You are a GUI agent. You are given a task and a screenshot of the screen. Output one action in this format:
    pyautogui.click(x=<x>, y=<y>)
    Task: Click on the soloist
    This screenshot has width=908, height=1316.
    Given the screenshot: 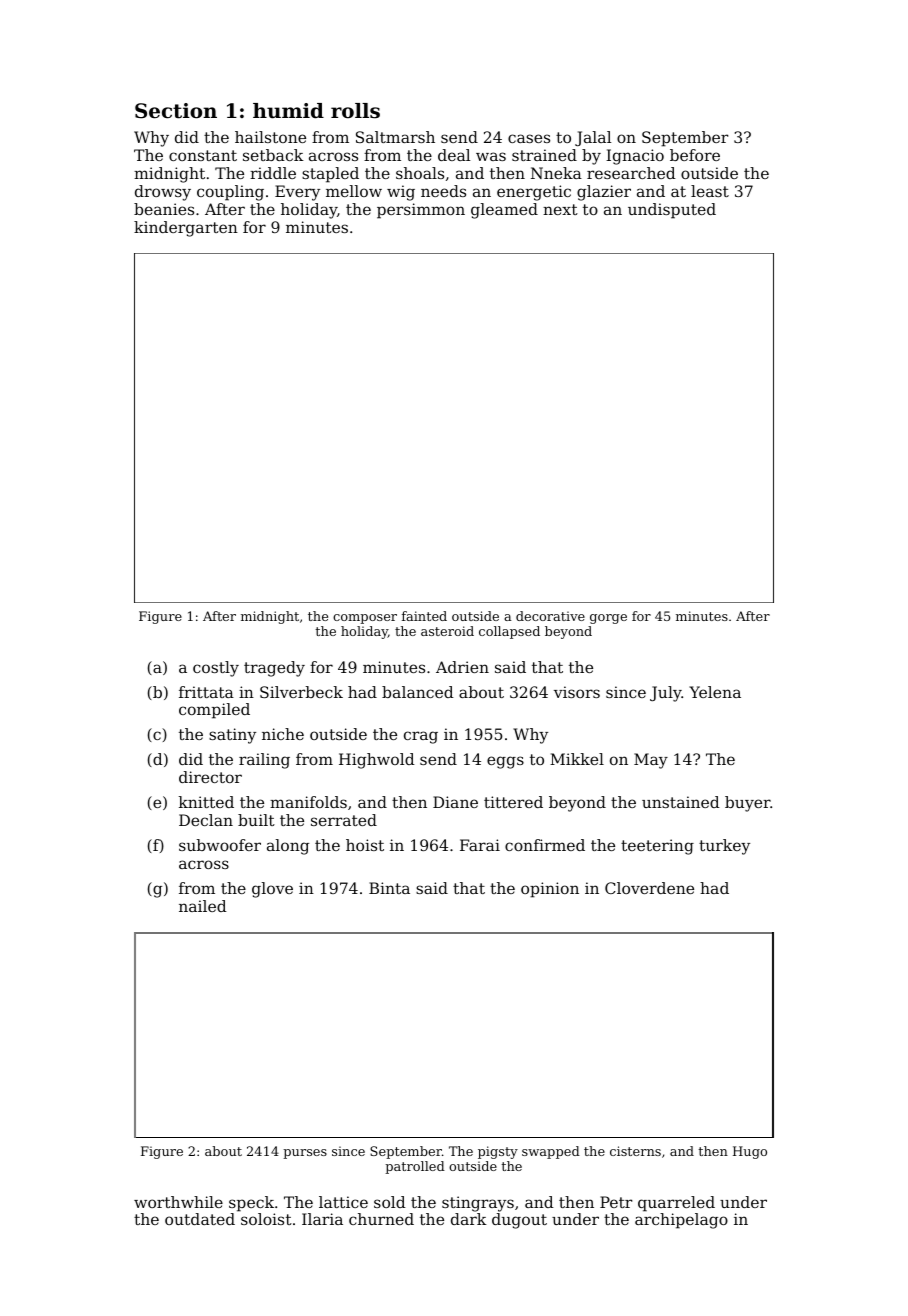 What is the action you would take?
    pyautogui.click(x=266, y=1219)
